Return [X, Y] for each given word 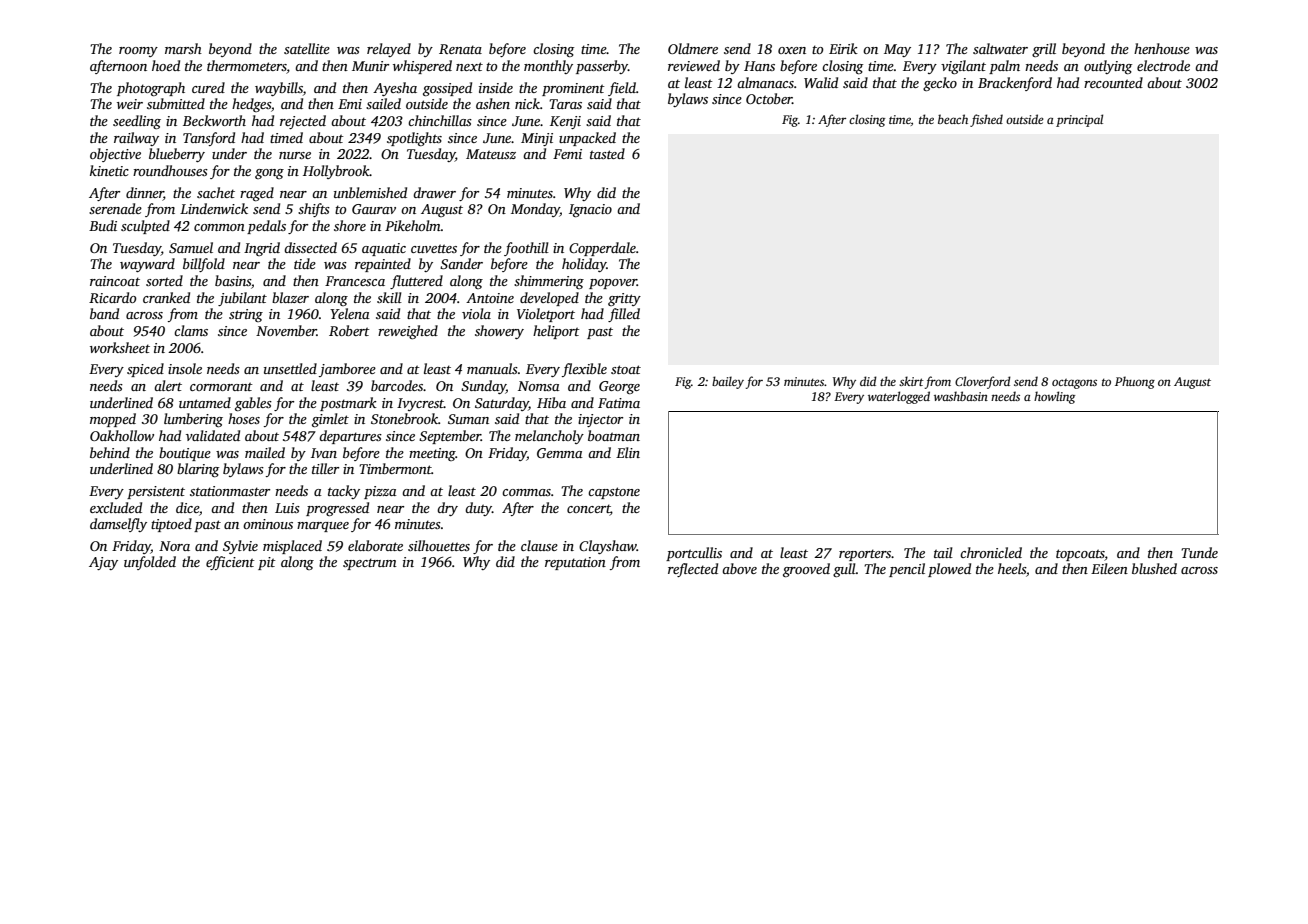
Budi [103, 225]
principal [1079, 120]
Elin [628, 452]
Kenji [565, 122]
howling [1054, 397]
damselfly [118, 525]
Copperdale [602, 249]
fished [986, 120]
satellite [307, 48]
